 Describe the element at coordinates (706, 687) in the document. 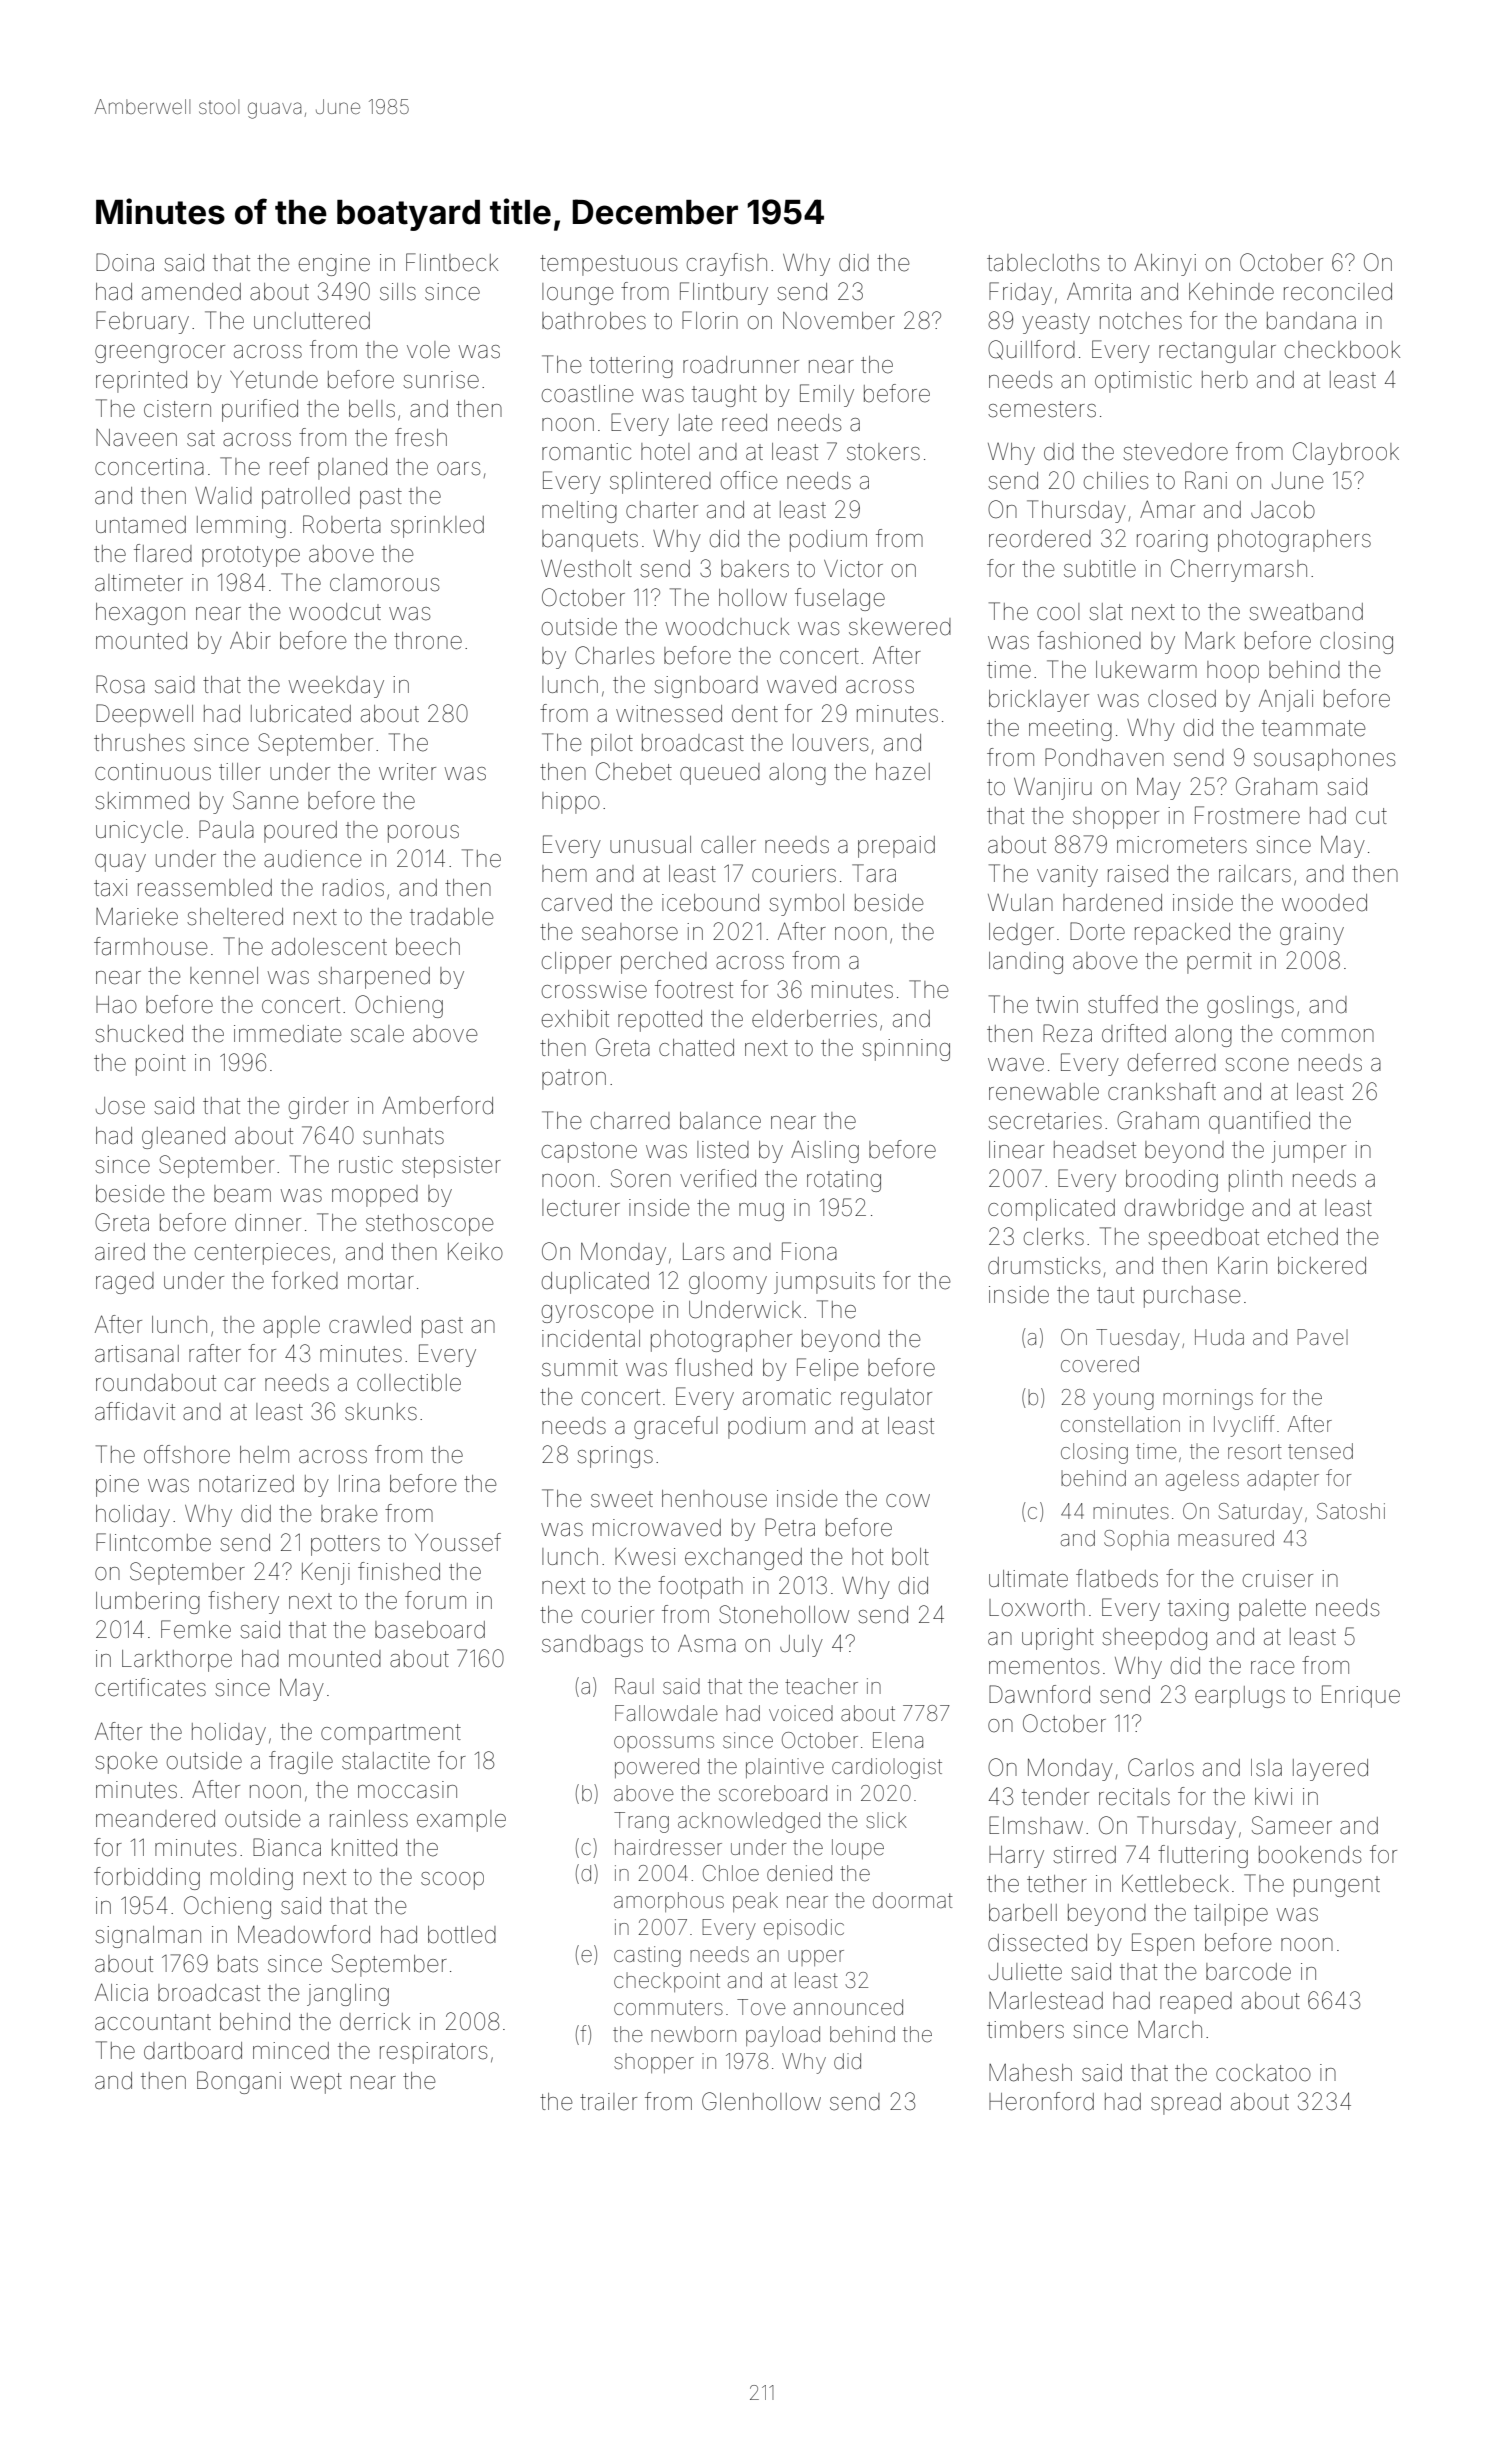

I see `signboard` at that location.
